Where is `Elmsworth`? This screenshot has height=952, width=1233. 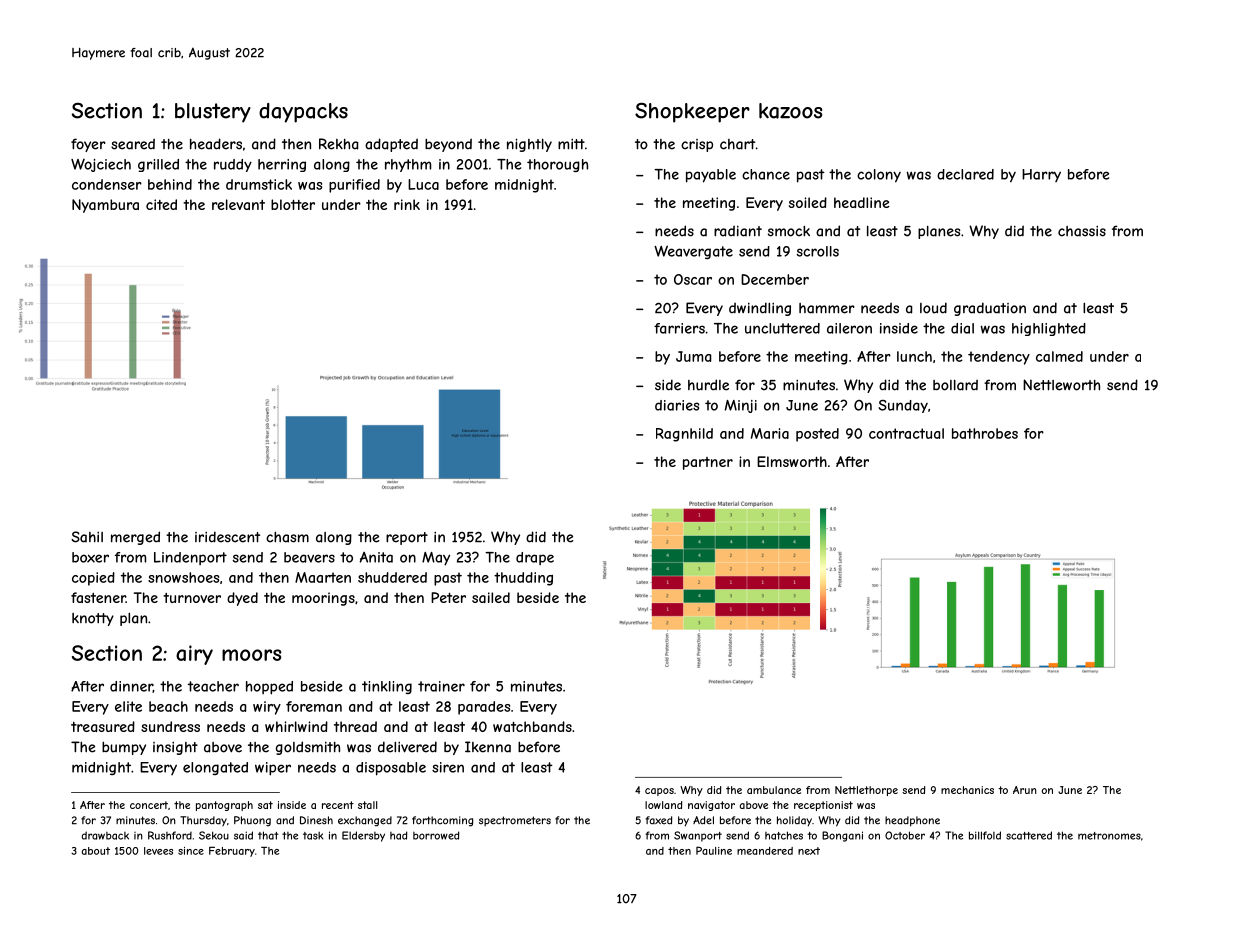
Elmsworth is located at coordinates (792, 461).
